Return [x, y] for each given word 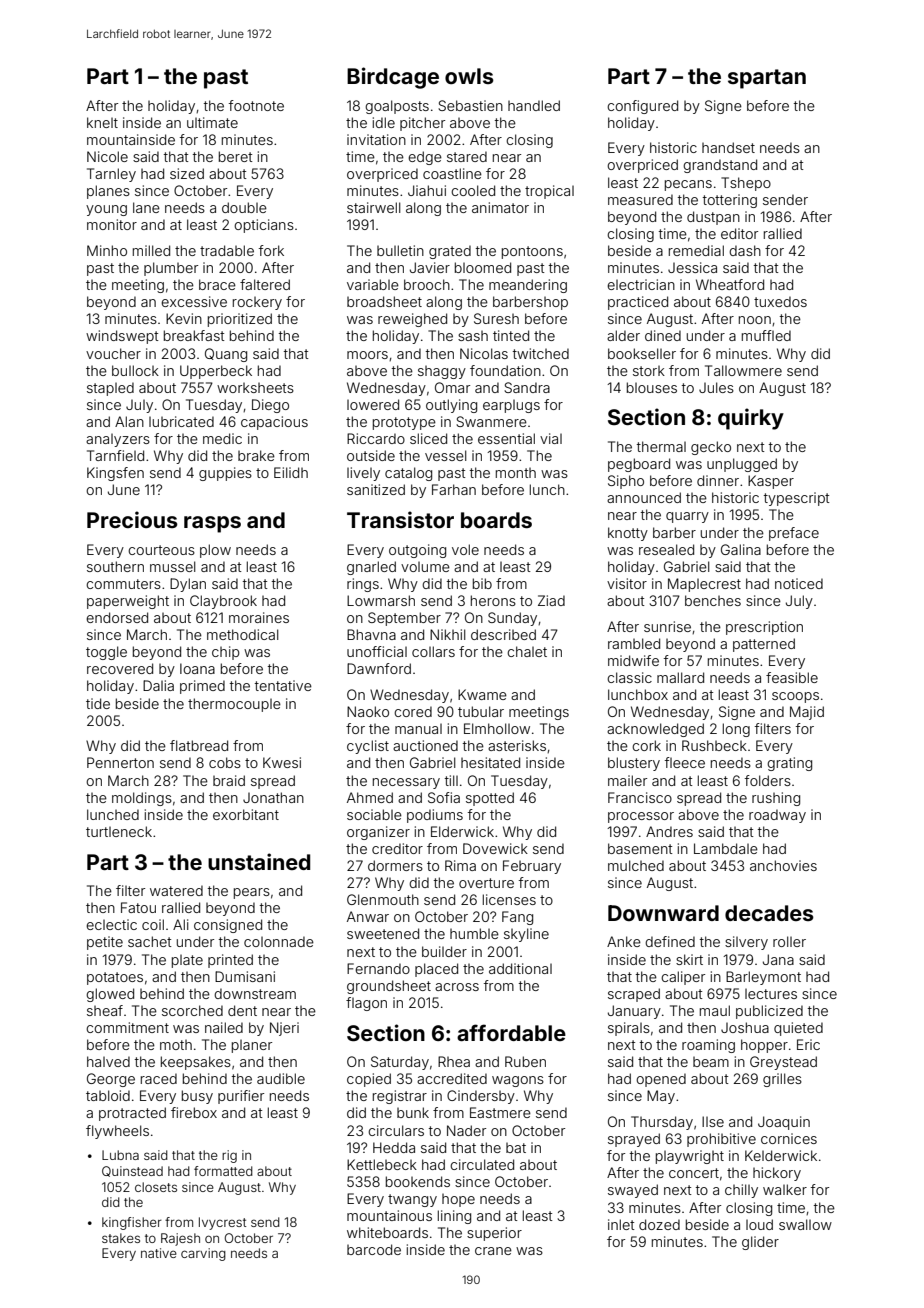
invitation [376, 139]
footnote [256, 105]
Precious [132, 519]
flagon [366, 1004]
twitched [541, 353]
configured [642, 107]
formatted [223, 1171]
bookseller [642, 353]
